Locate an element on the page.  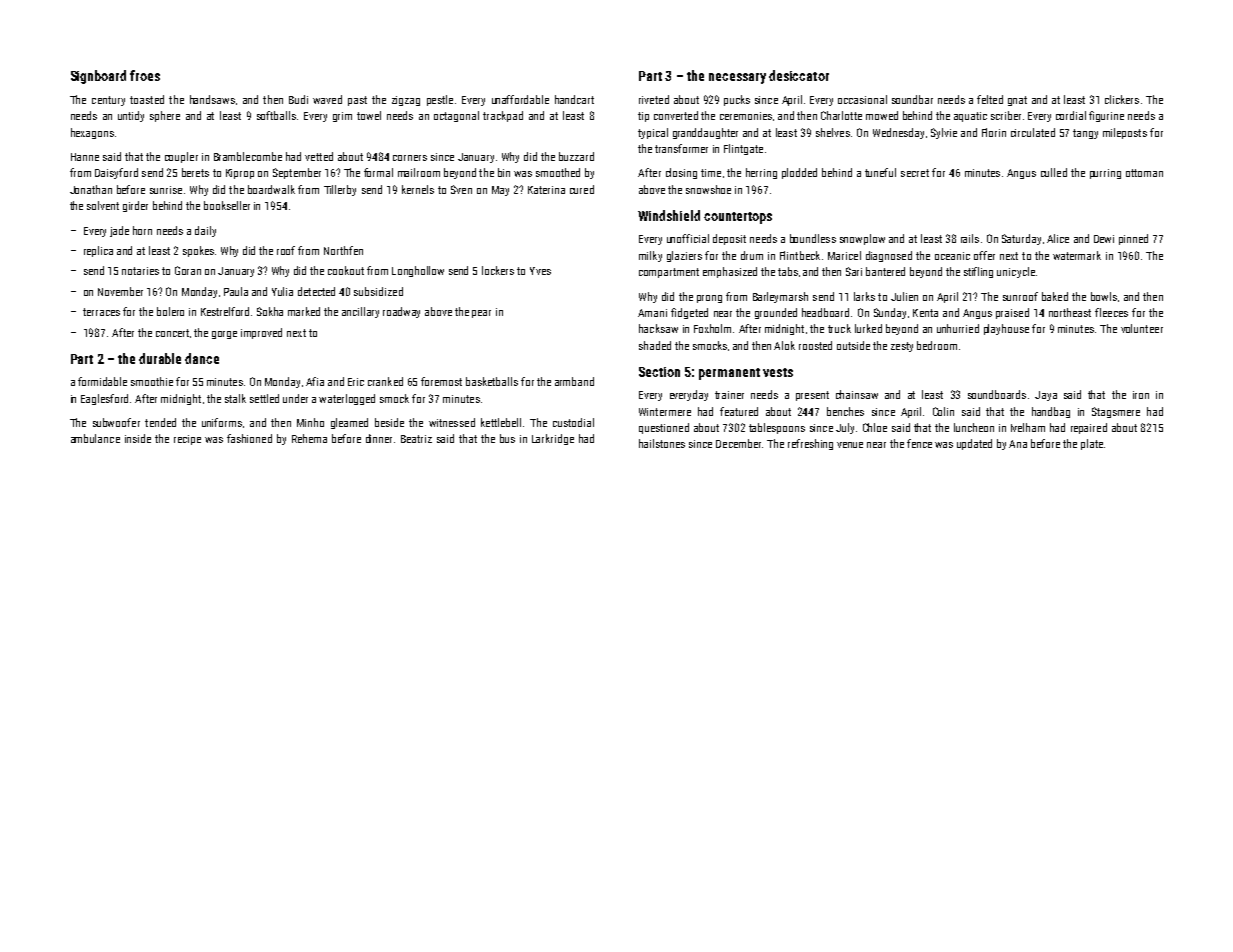
pear is located at coordinates (481, 314).
